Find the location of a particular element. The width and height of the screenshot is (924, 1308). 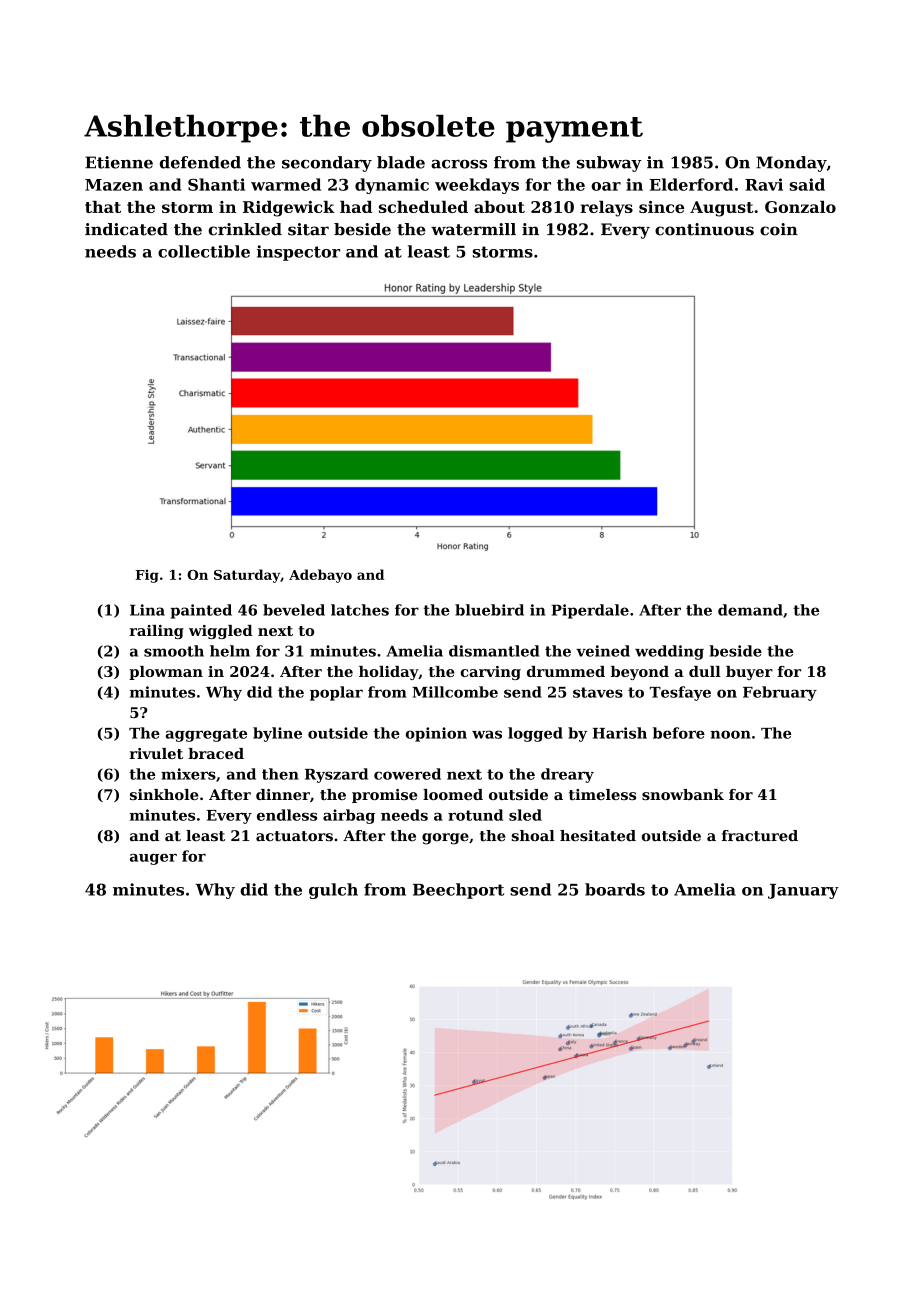

Etienne is located at coordinates (119, 162).
